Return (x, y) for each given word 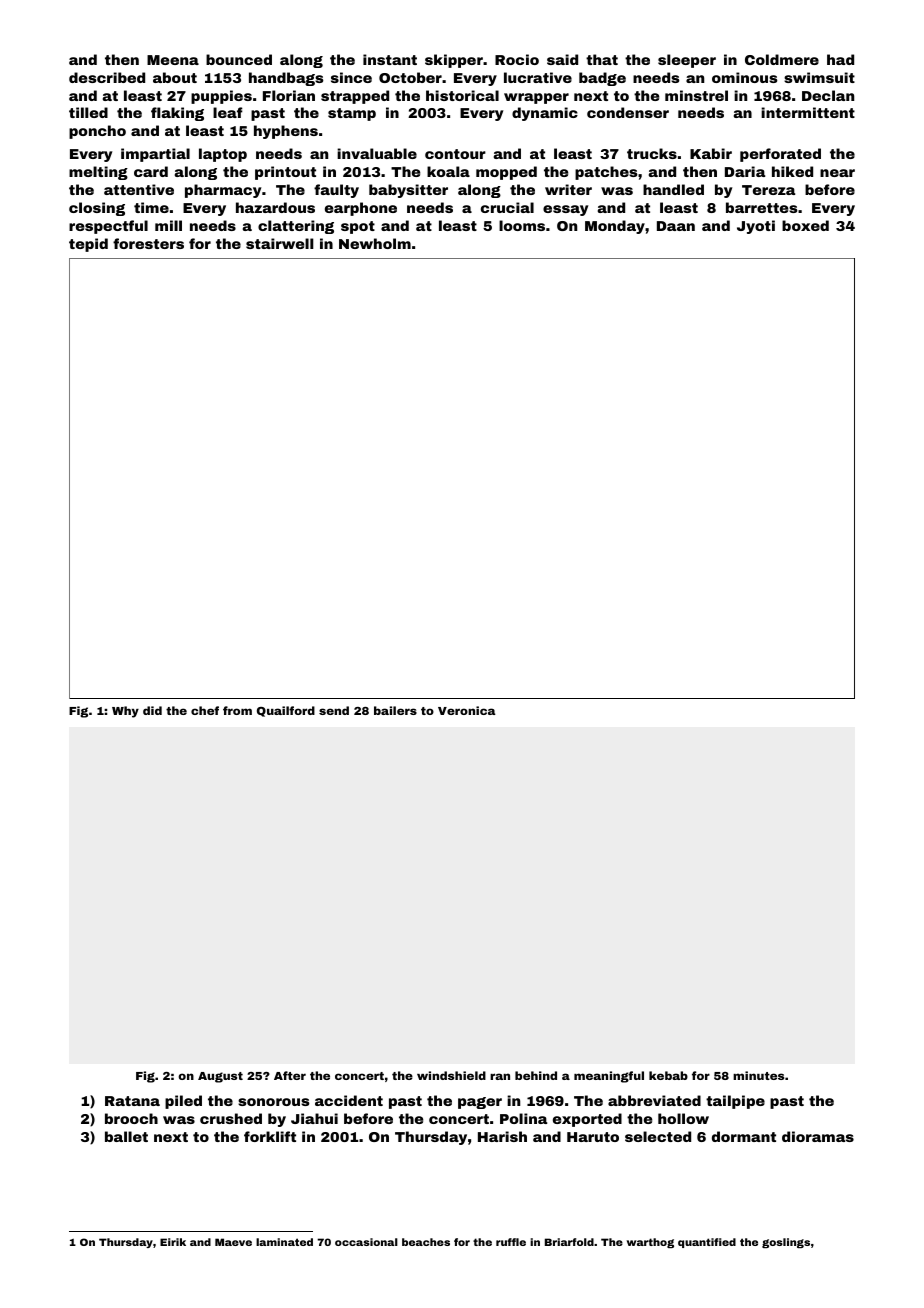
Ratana (132, 1101)
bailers (395, 710)
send (334, 710)
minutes (758, 1075)
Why (125, 712)
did (152, 710)
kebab (668, 1075)
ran (500, 1076)
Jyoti (756, 227)
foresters (148, 243)
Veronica (467, 710)
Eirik (173, 1242)
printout (285, 173)
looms (522, 225)
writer (568, 189)
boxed (805, 225)
